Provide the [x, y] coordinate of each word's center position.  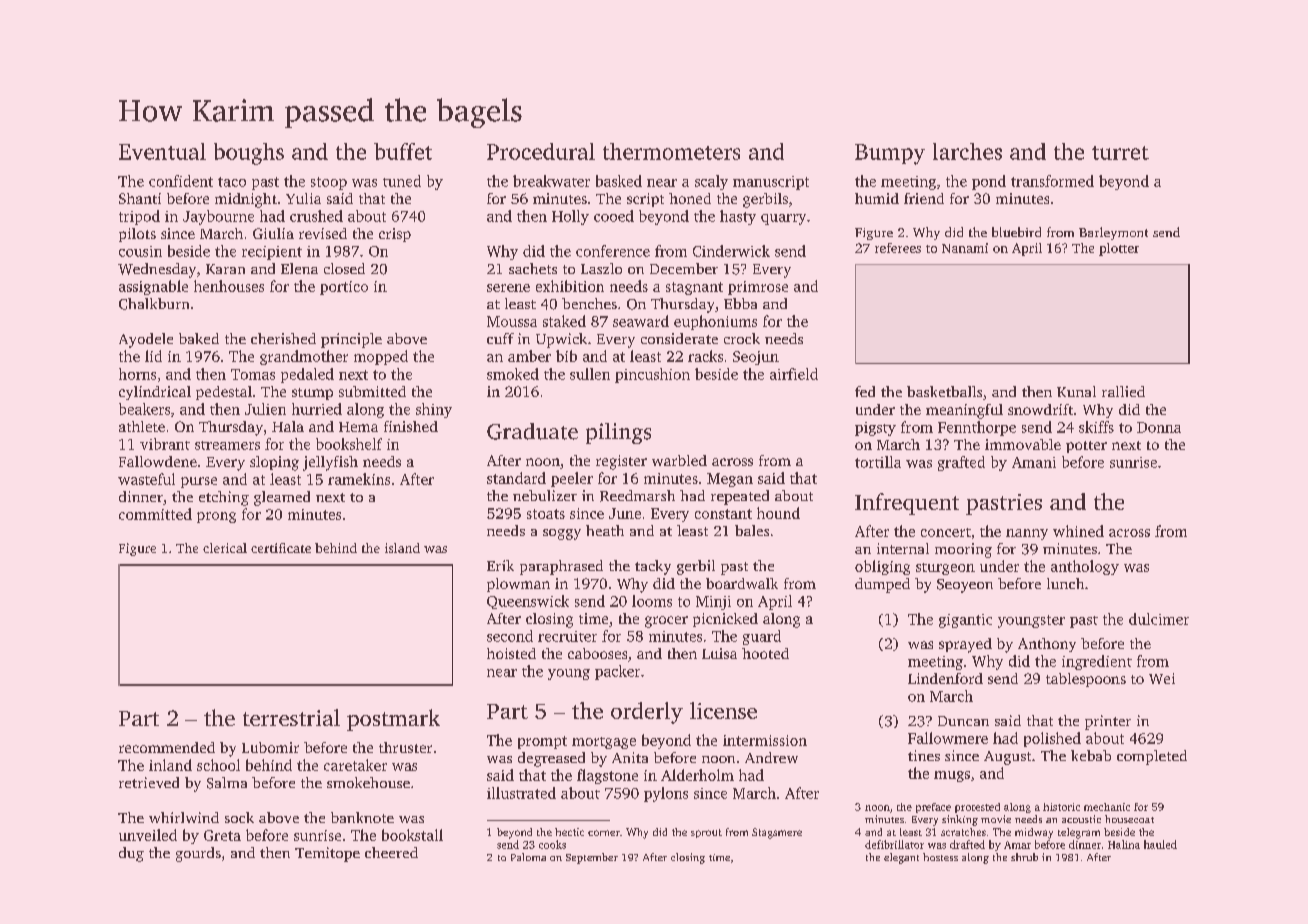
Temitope [327, 854]
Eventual [162, 151]
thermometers [671, 151]
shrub [1024, 857]
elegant [901, 858]
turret [1120, 153]
